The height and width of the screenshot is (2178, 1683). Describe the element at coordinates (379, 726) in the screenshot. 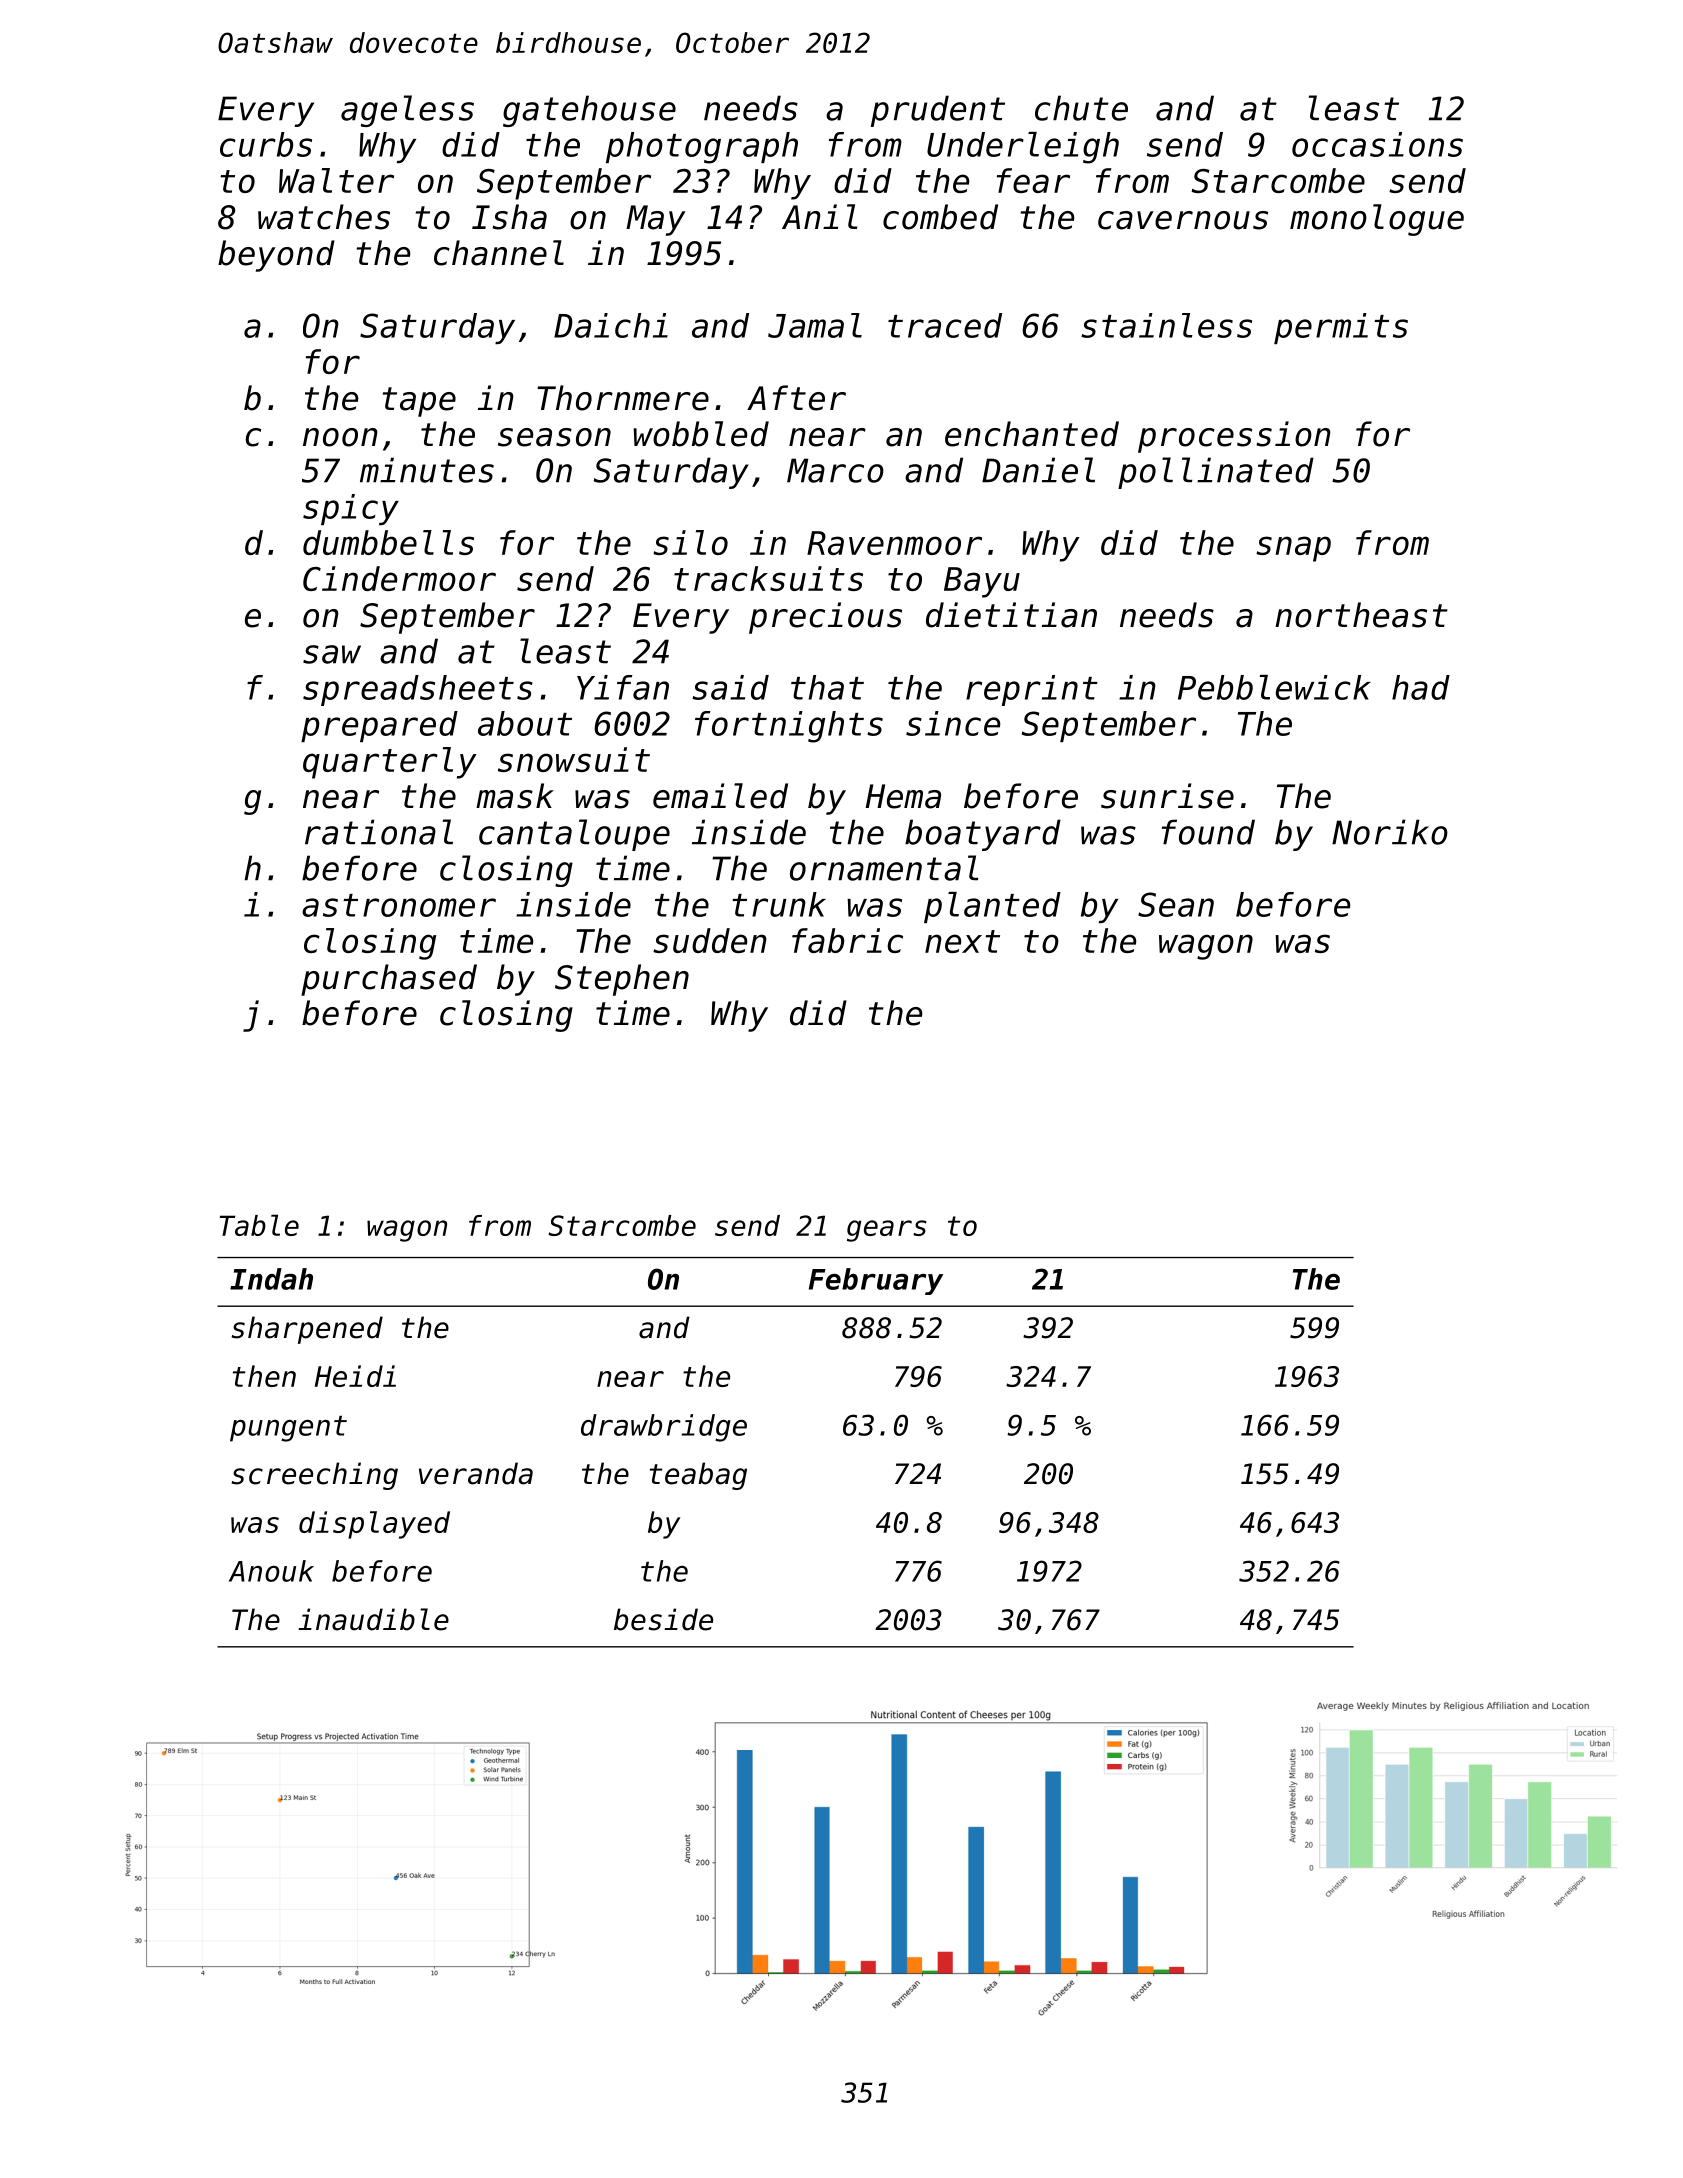

I see `prepared` at that location.
